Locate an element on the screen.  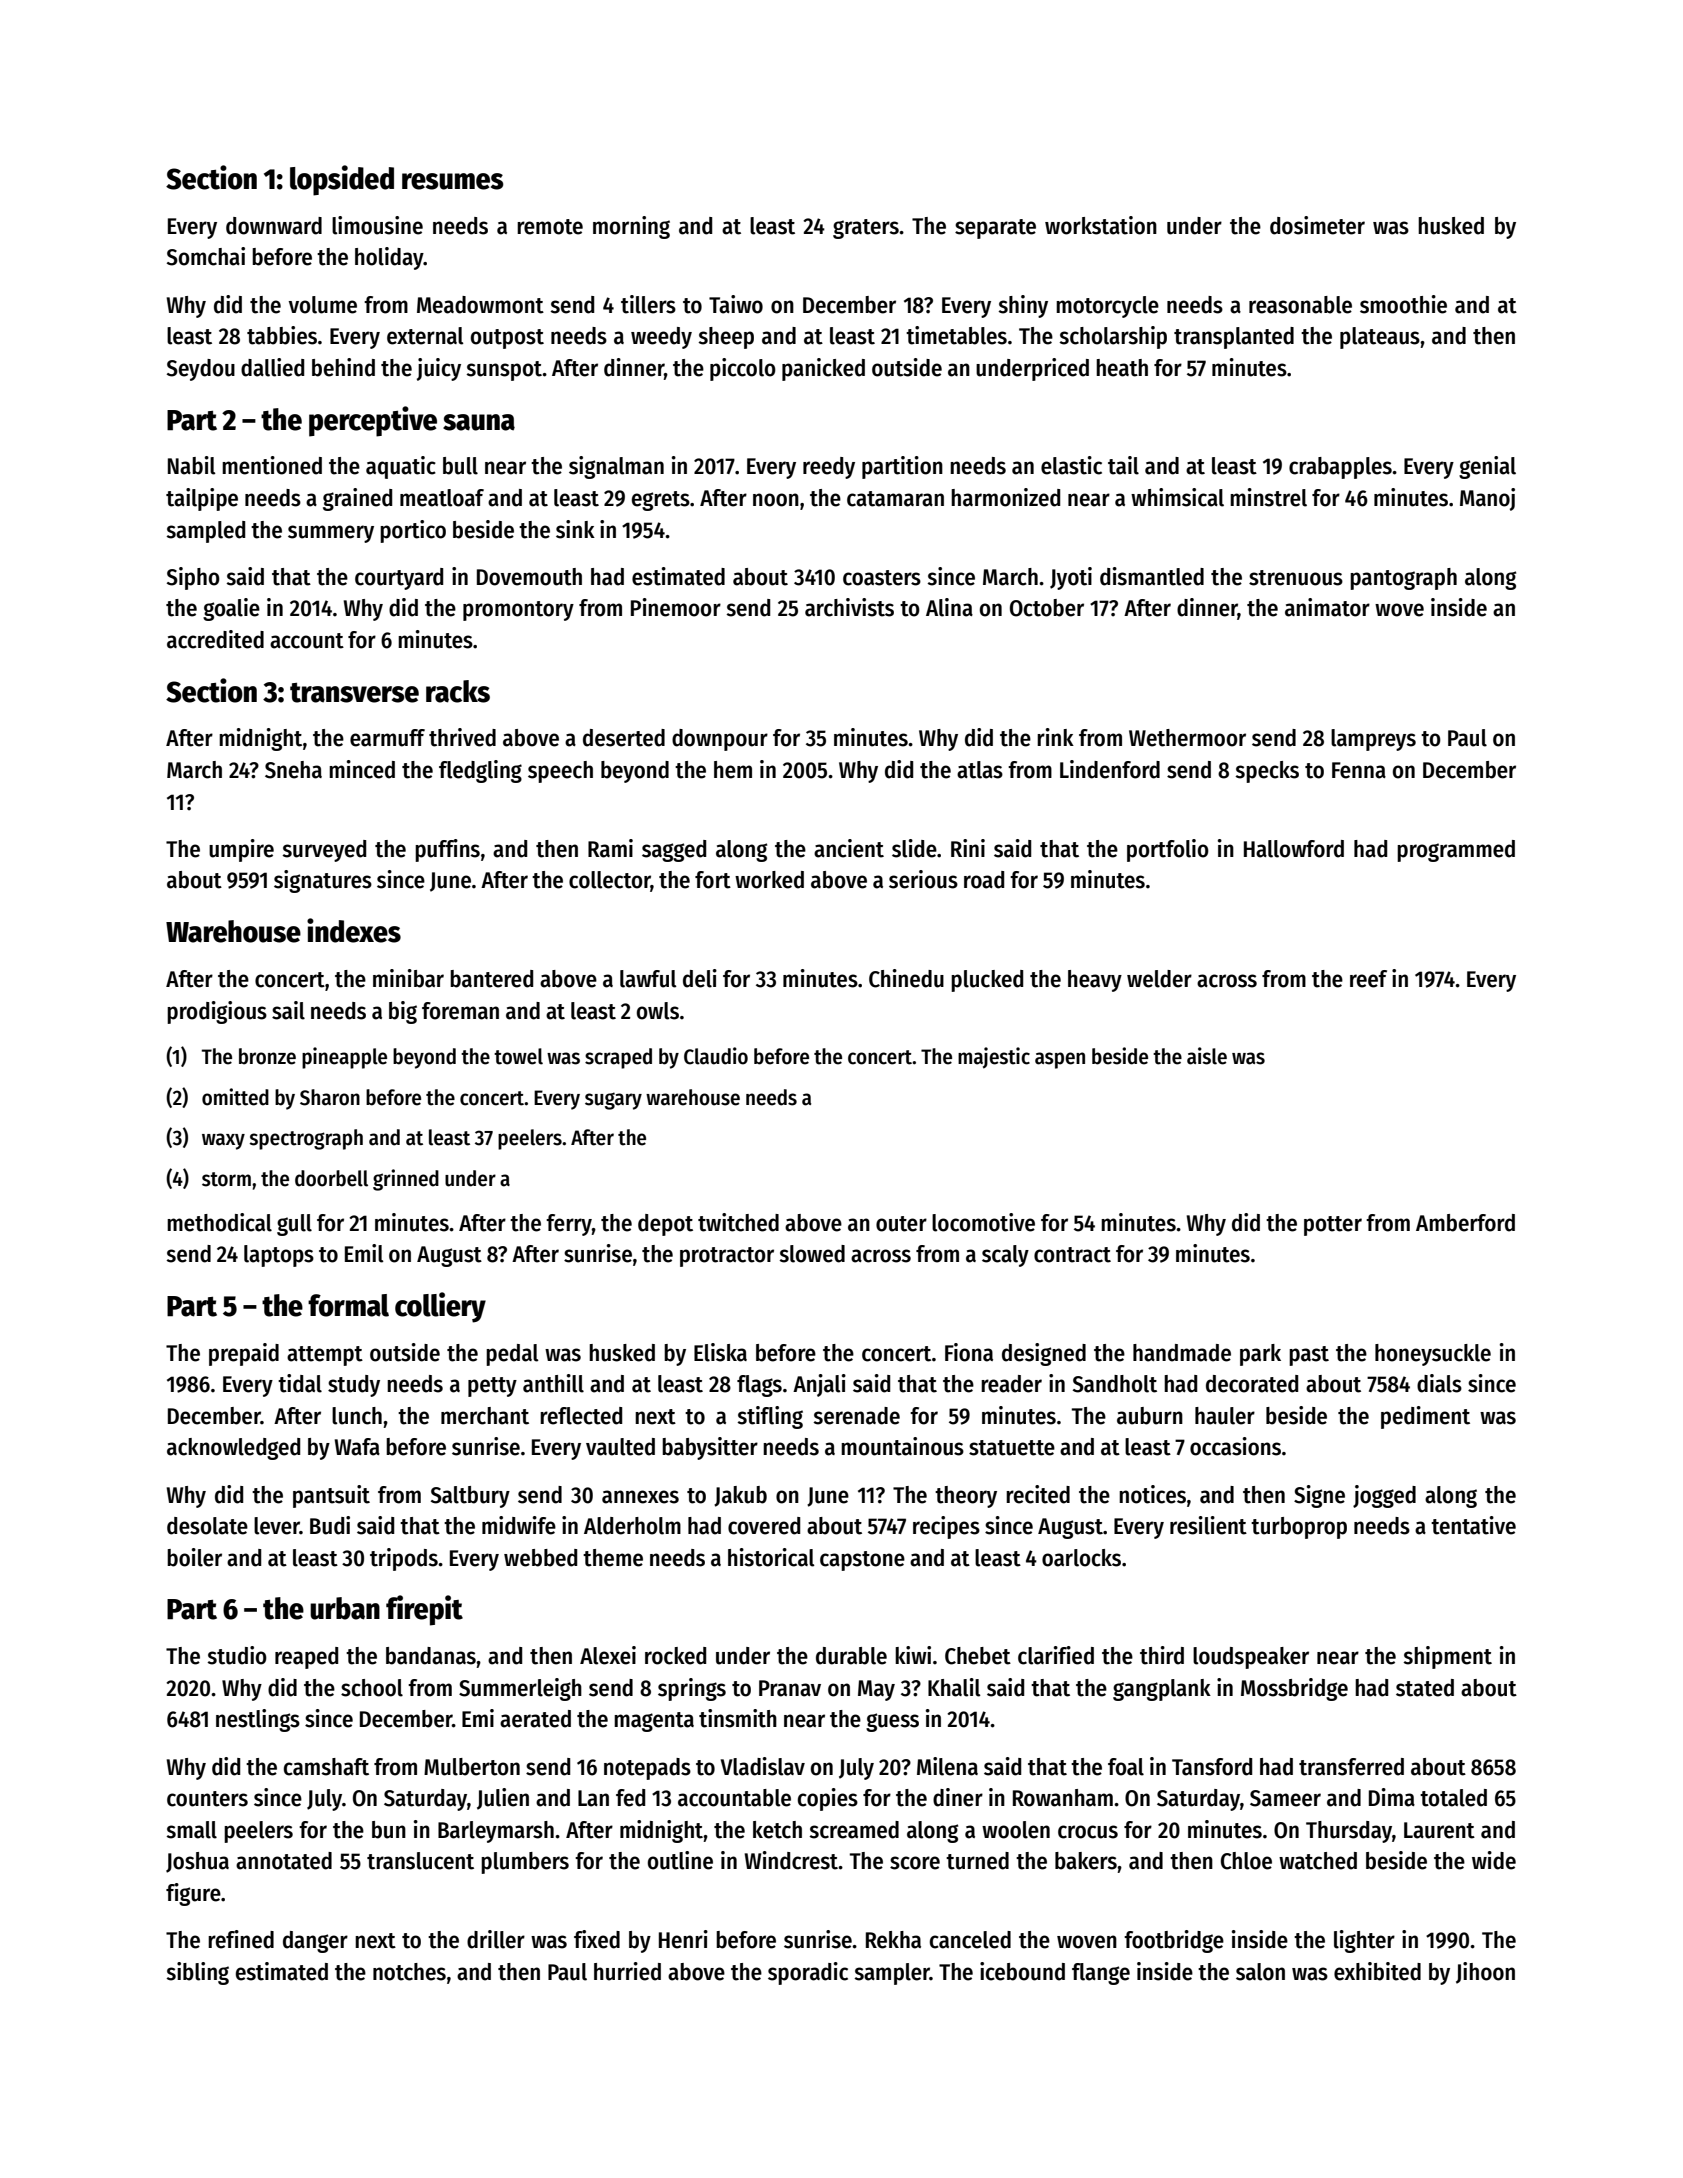
dosimeter is located at coordinates (1317, 225).
